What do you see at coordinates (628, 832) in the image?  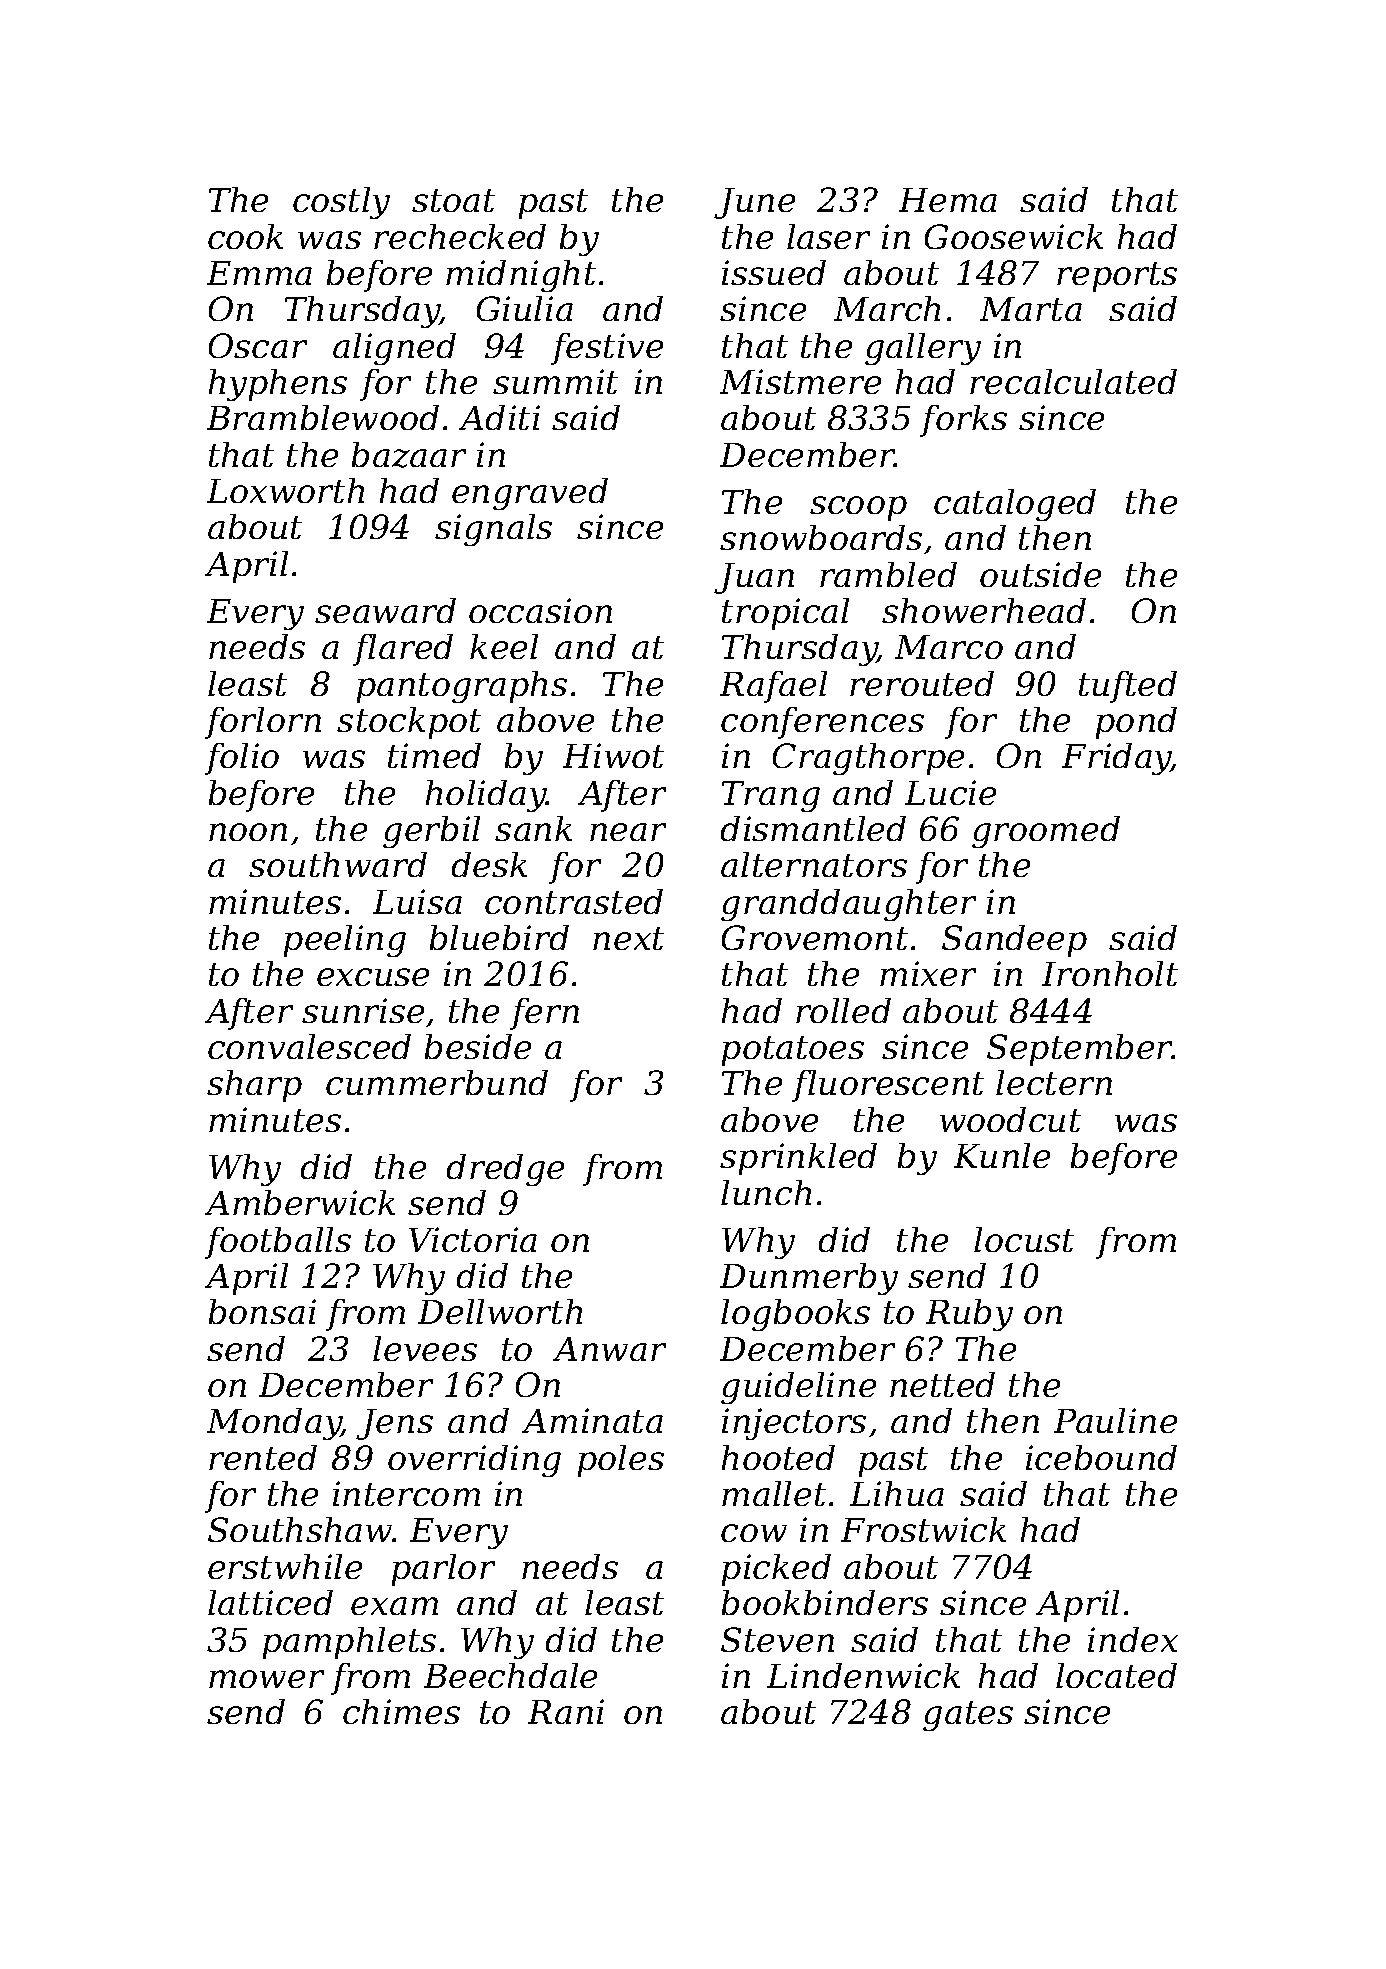 I see `near` at bounding box center [628, 832].
